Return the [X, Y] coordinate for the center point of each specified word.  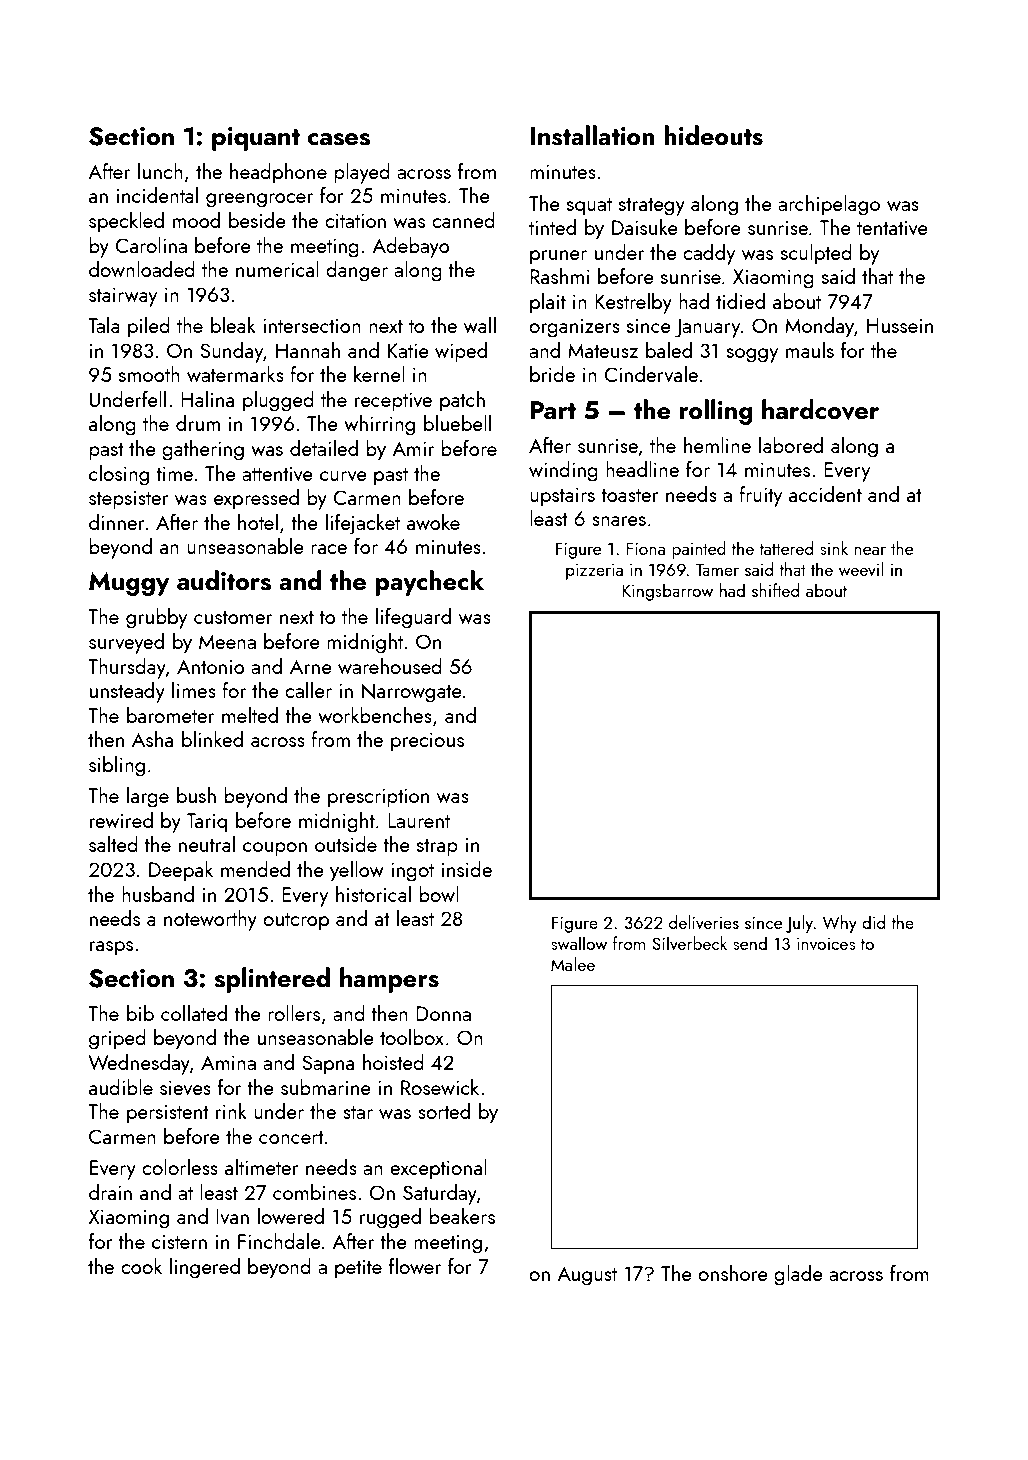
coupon [275, 849]
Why [839, 924]
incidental [157, 195]
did [873, 922]
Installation [593, 135]
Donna [443, 1013]
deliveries [704, 922]
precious [427, 742]
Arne [311, 667]
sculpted [816, 254]
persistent [168, 1114]
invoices [826, 944]
